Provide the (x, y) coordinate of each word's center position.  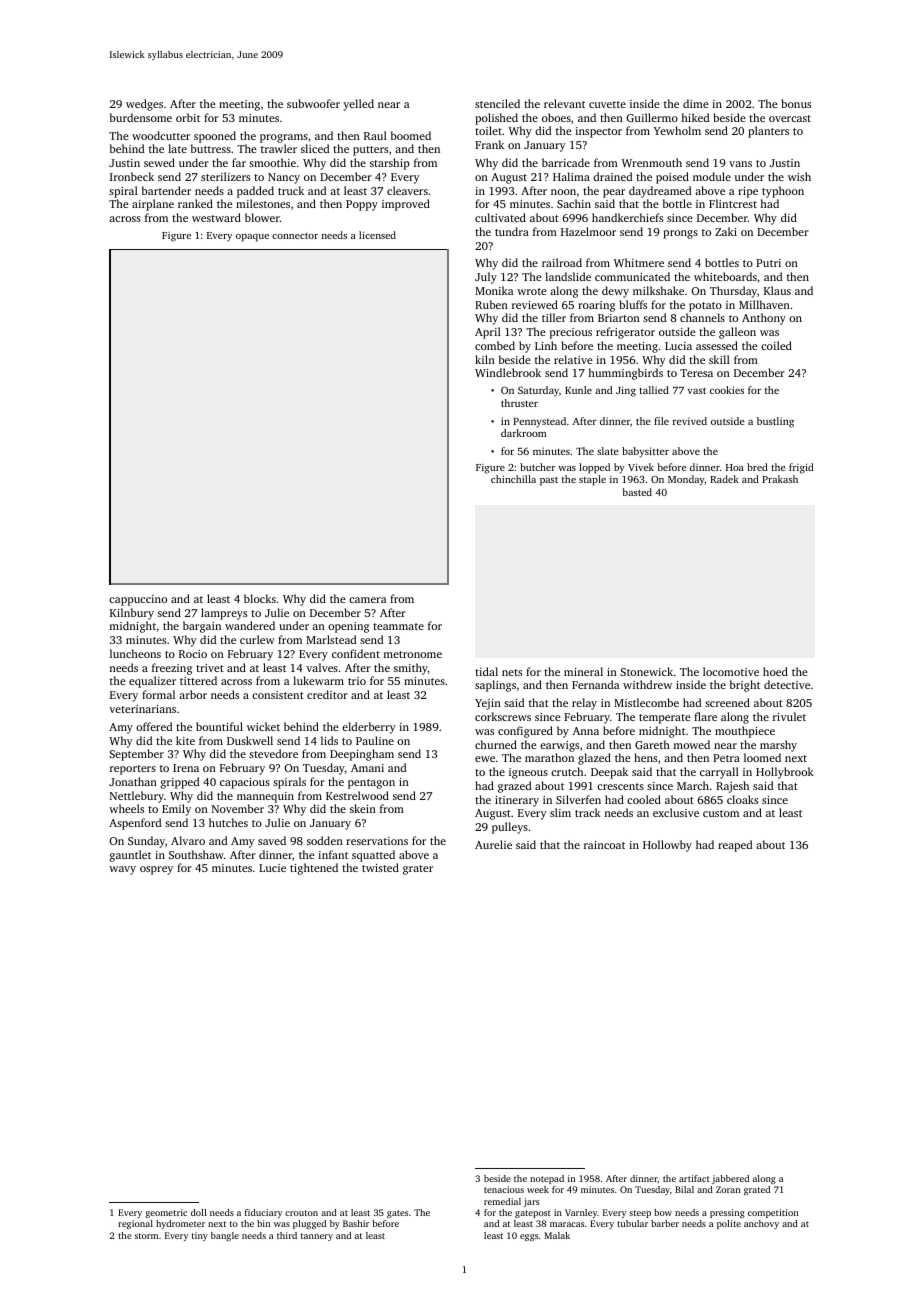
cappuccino (138, 600)
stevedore (273, 753)
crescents (620, 786)
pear (614, 193)
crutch (567, 771)
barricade (566, 162)
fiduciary (263, 1213)
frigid (801, 468)
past (549, 481)
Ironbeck (132, 176)
